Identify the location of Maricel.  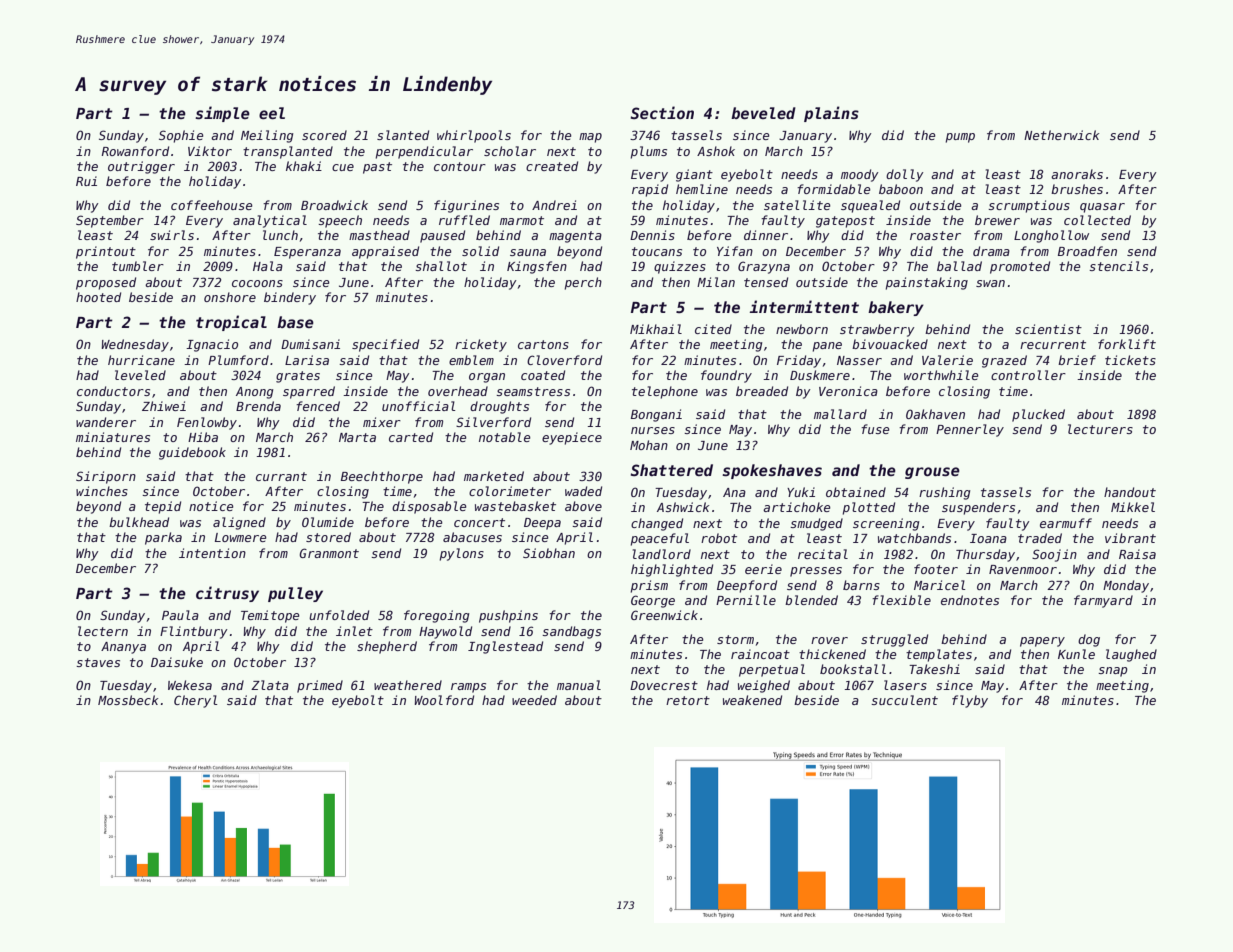
(940, 585).
